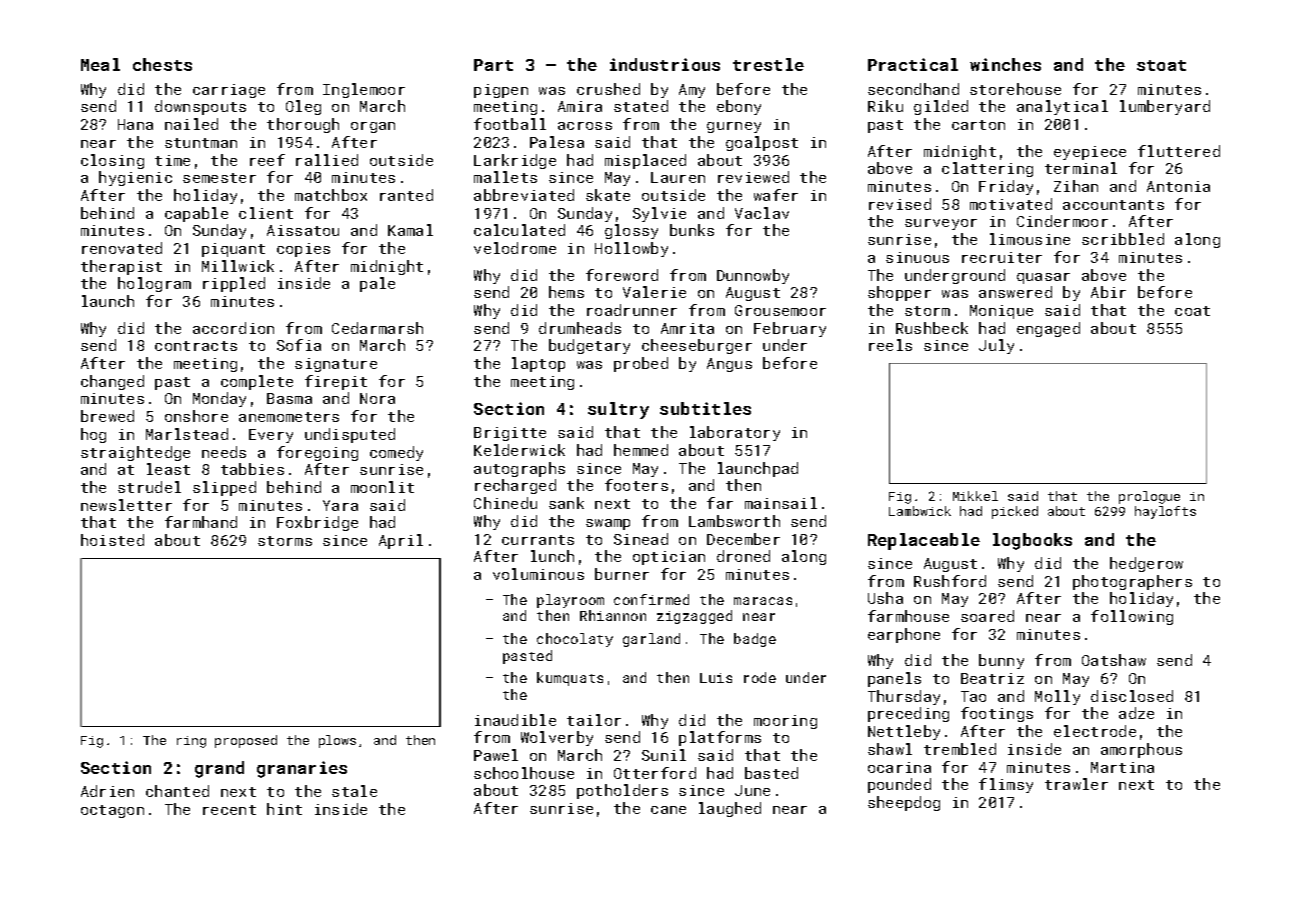 The width and height of the screenshot is (1308, 924). What do you see at coordinates (753, 276) in the screenshot?
I see `Dunnowby` at bounding box center [753, 276].
